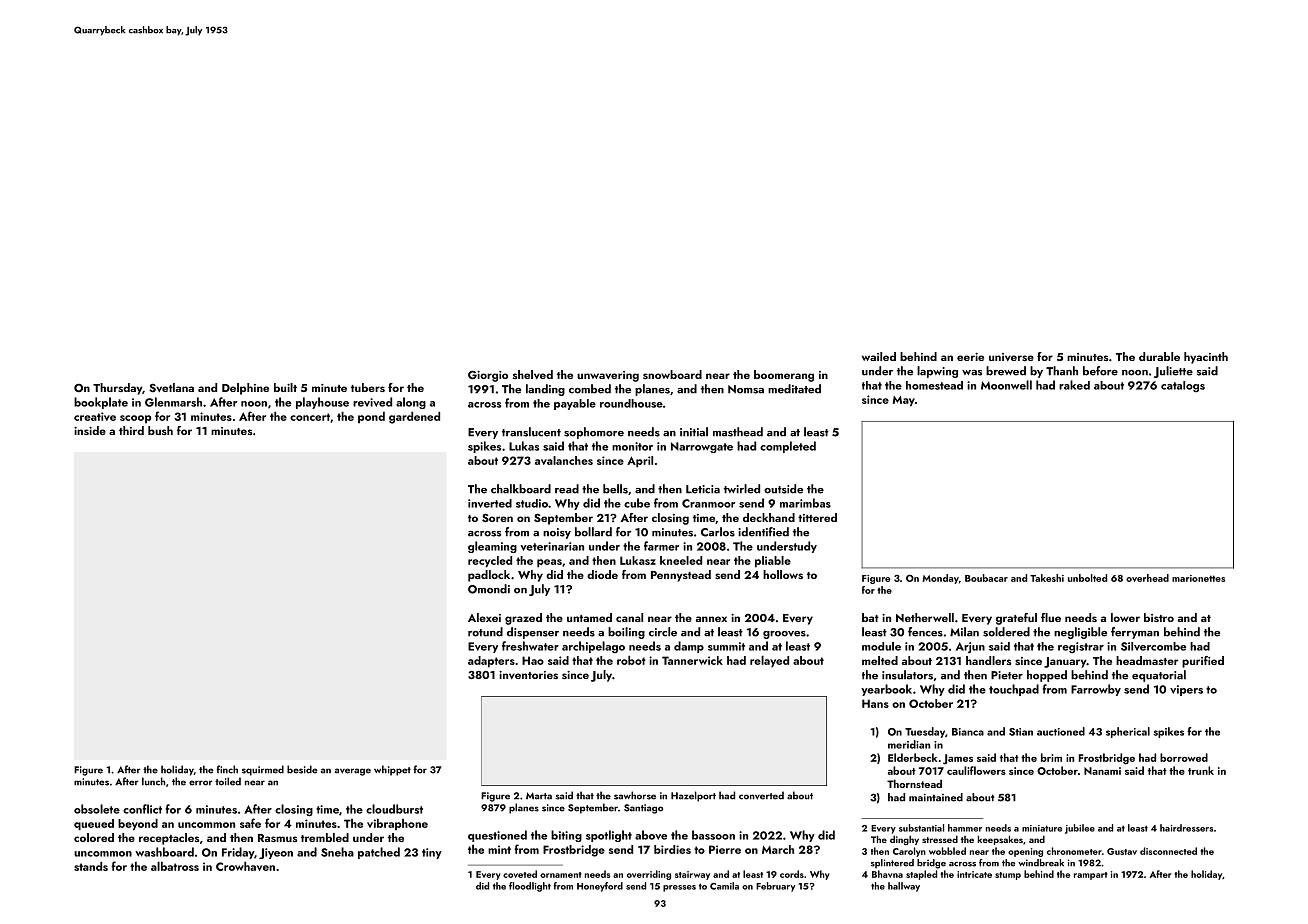  I want to click on bollard, so click(593, 532).
